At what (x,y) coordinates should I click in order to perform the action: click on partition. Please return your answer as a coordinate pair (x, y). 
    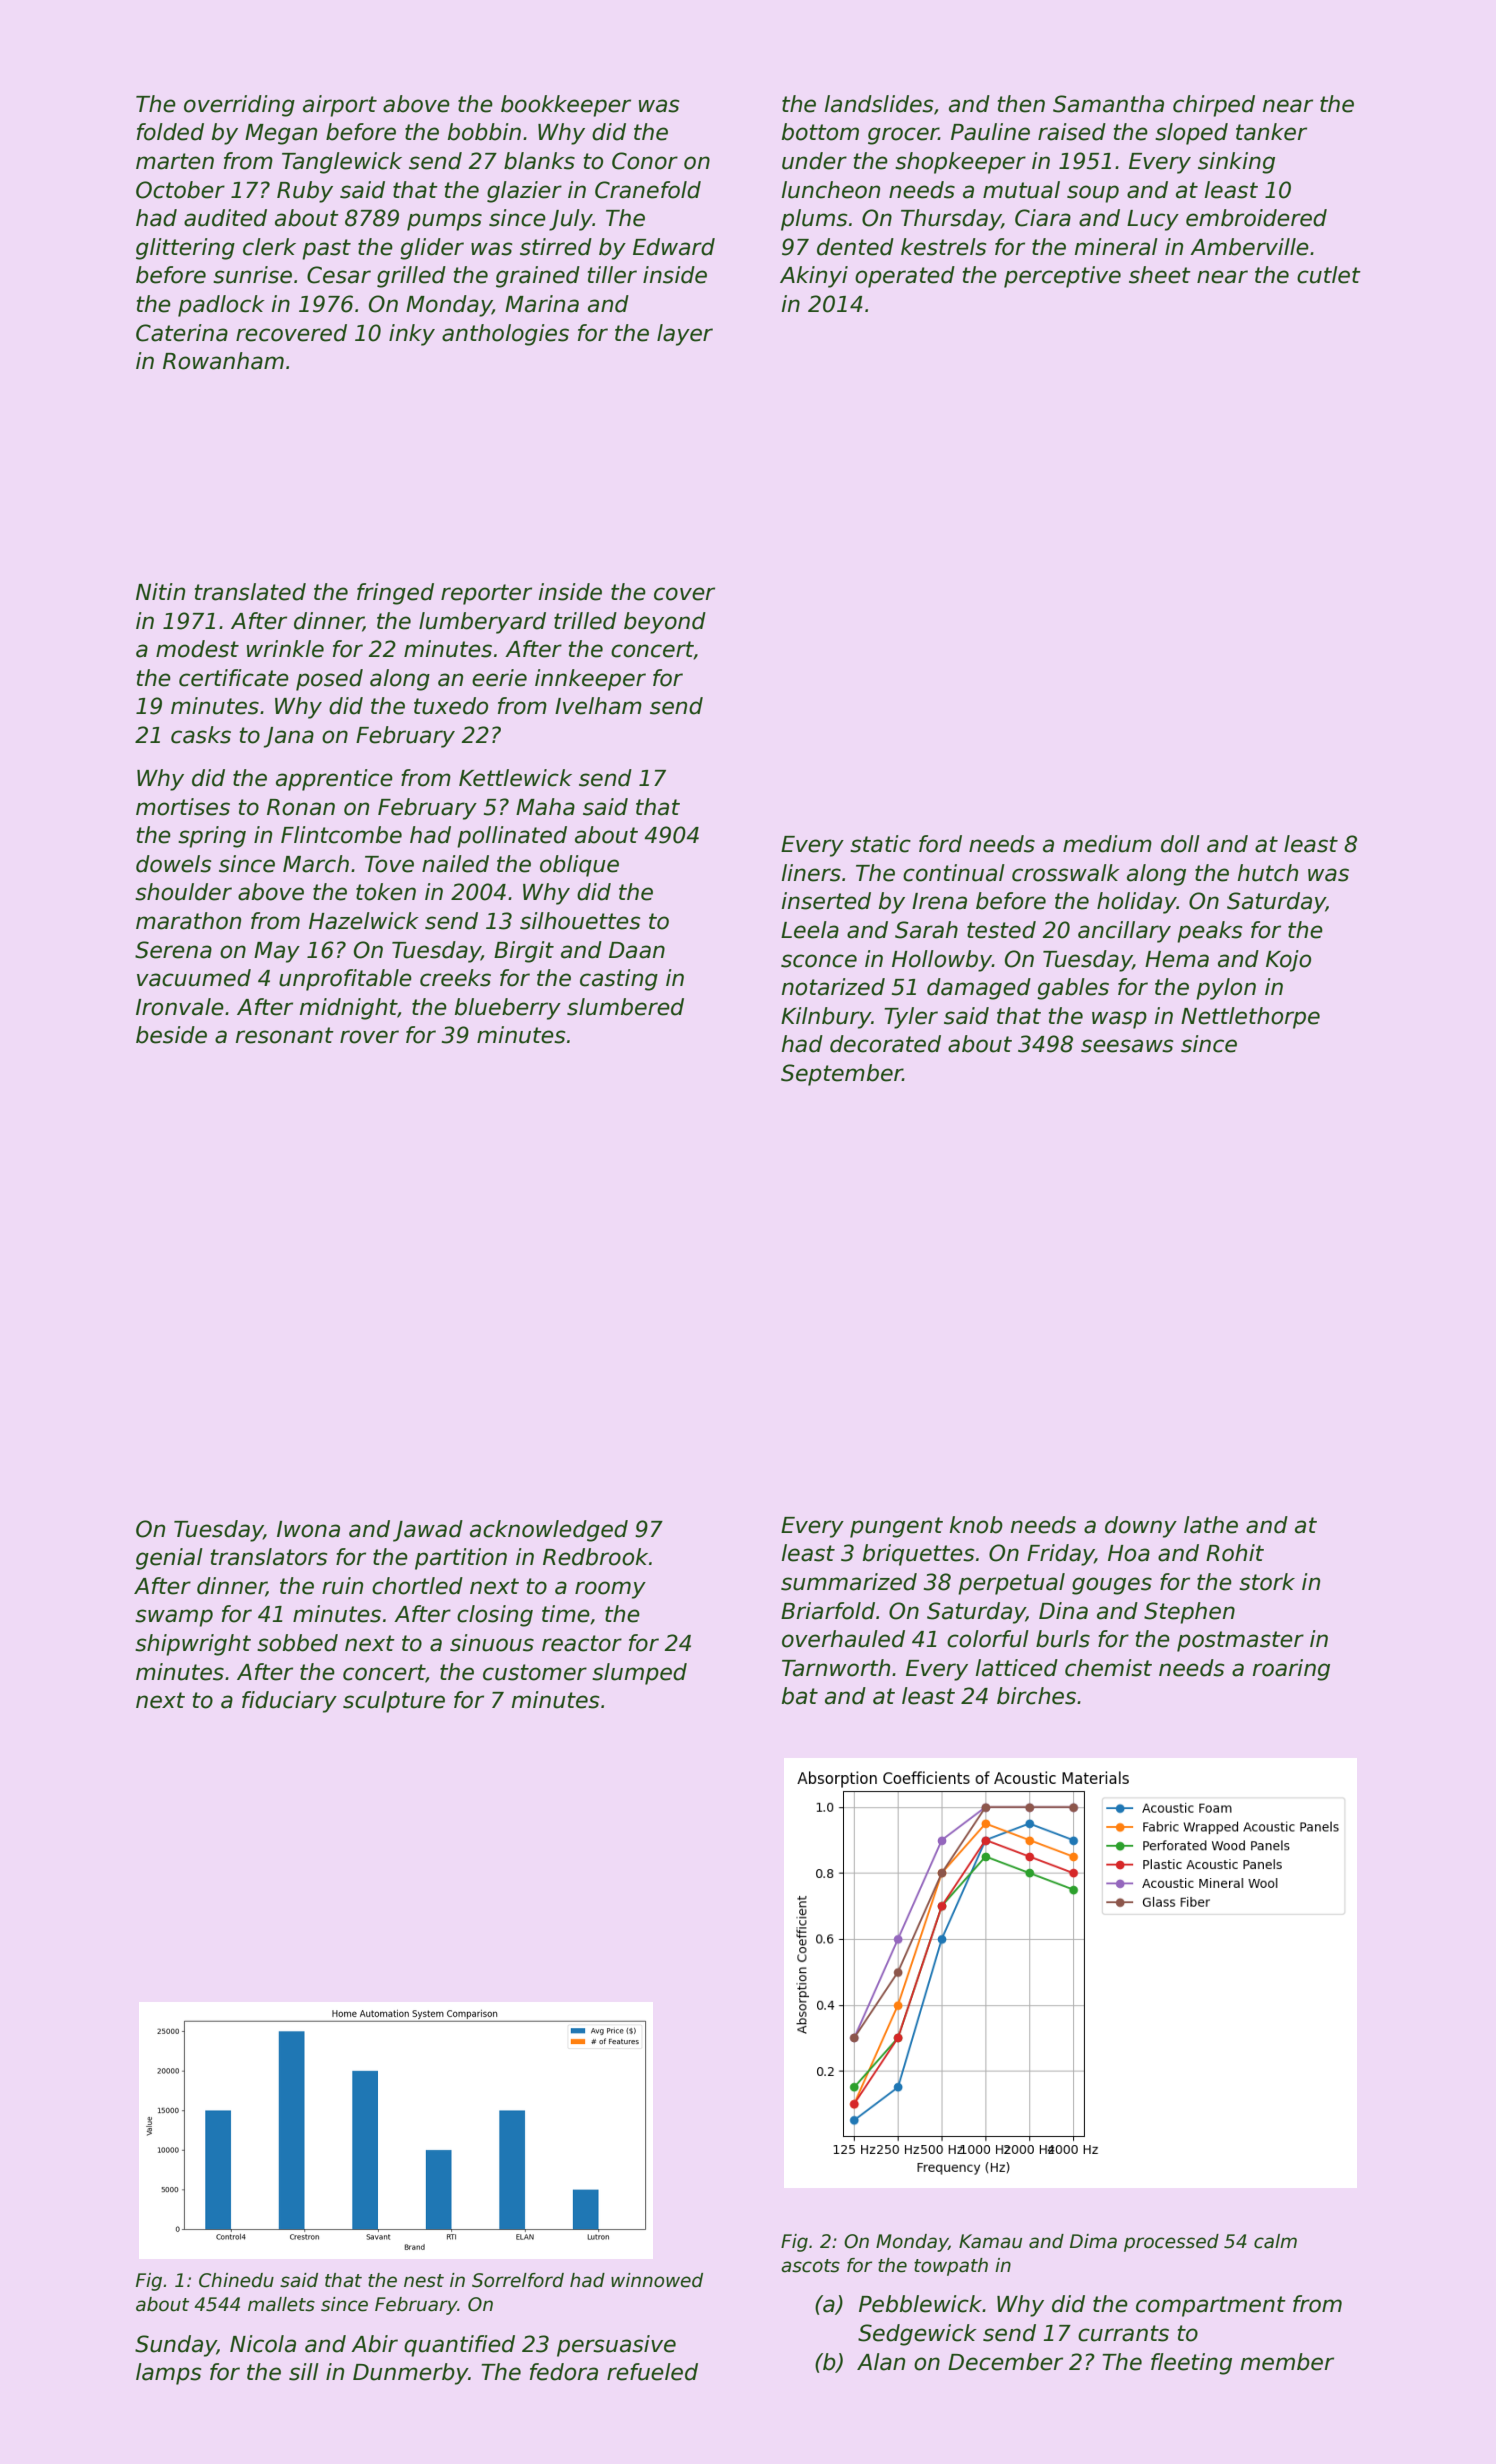
    Looking at the image, I should click on (461, 1559).
